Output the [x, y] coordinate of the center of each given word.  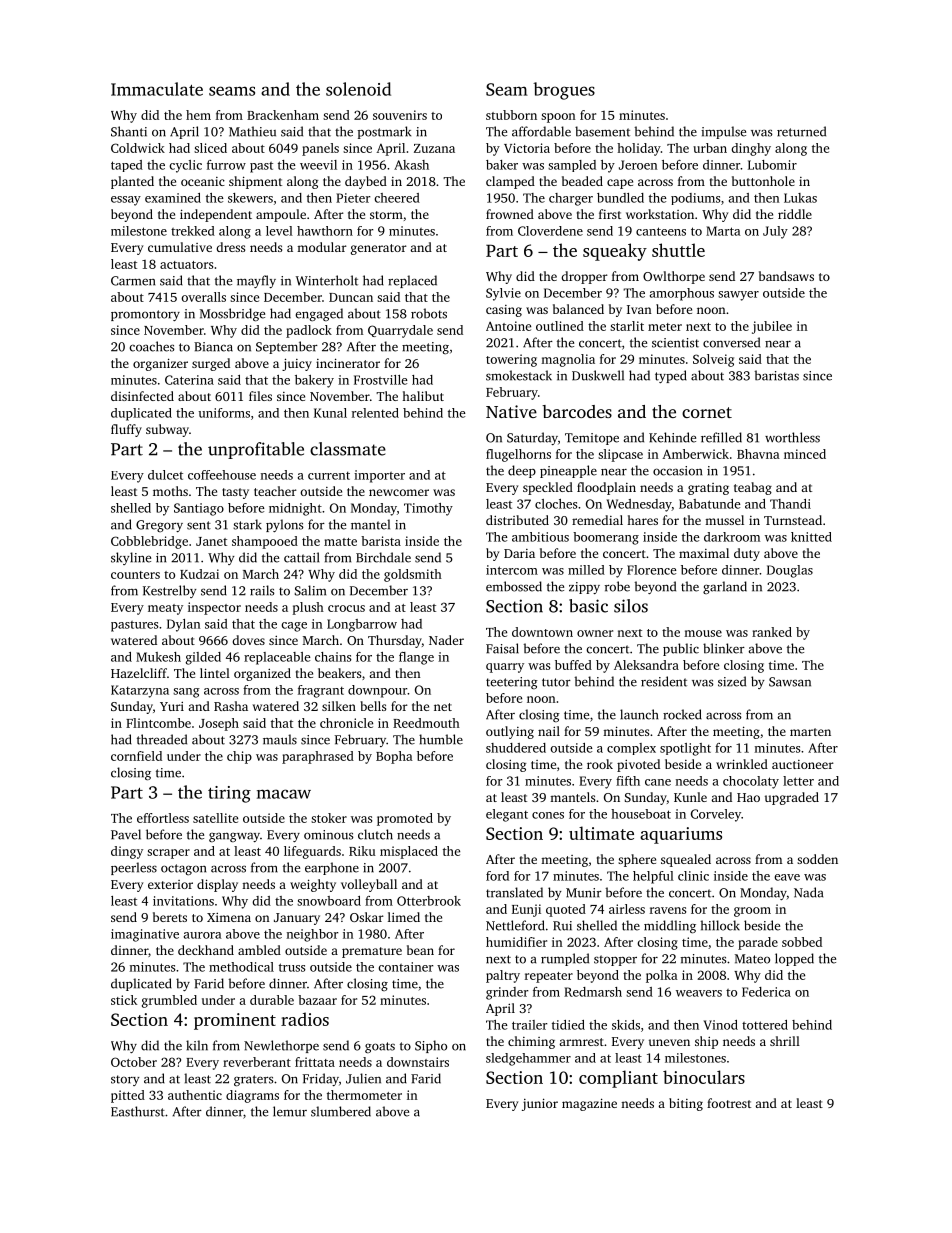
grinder [507, 993]
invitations [183, 901]
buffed [573, 665]
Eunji [526, 910]
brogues [564, 91]
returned [801, 131]
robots [429, 313]
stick [124, 1000]
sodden [817, 859]
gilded [203, 658]
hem [198, 115]
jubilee [772, 327]
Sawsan [790, 682]
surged [211, 364]
